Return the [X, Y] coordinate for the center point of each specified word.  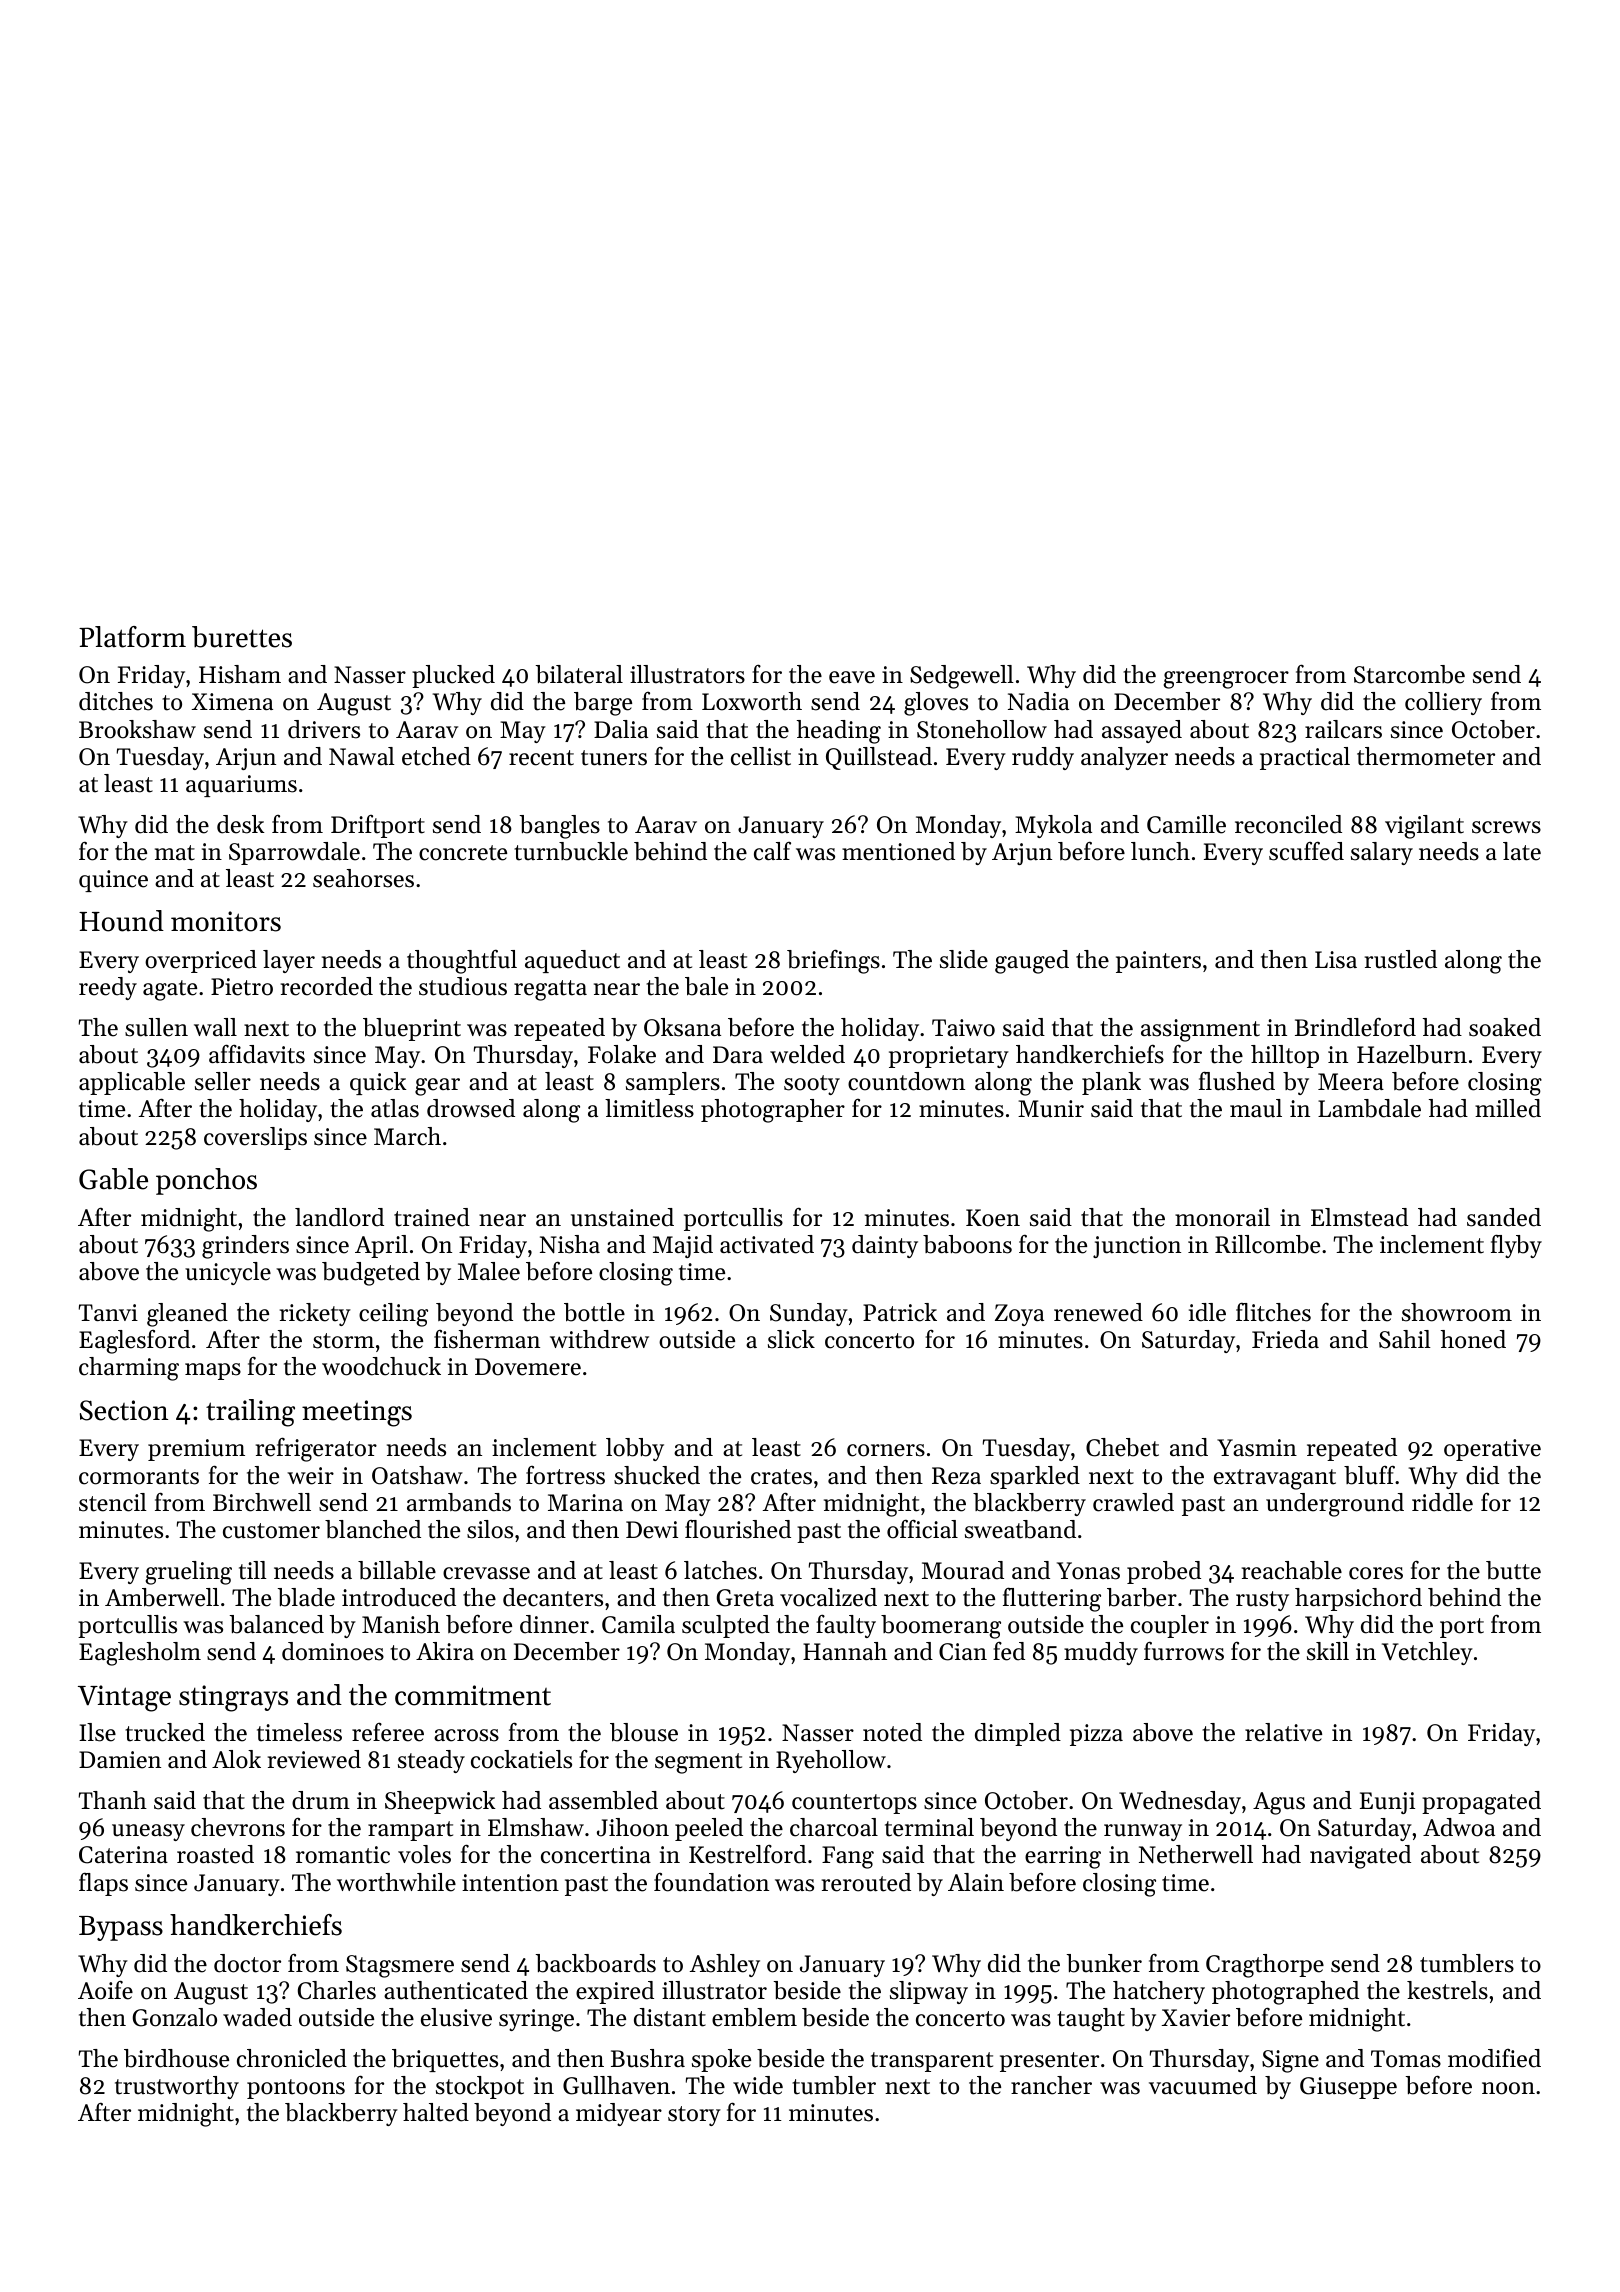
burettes [242, 637]
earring [1063, 1857]
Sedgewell [962, 677]
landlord [339, 1217]
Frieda [1285, 1339]
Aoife [105, 1990]
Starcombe [1409, 674]
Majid [683, 1246]
